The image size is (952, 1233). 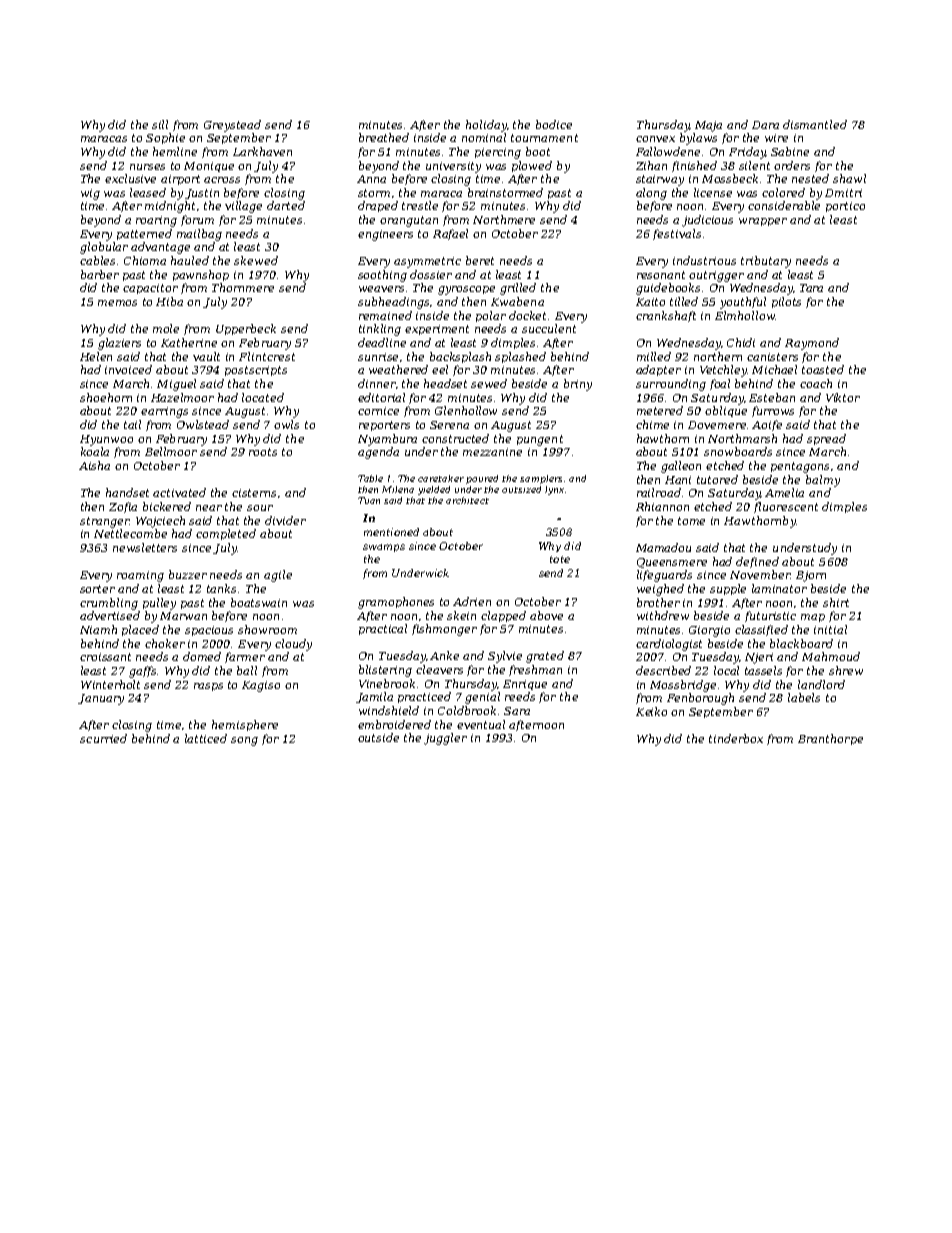 What do you see at coordinates (117, 303) in the screenshot?
I see `memos` at bounding box center [117, 303].
